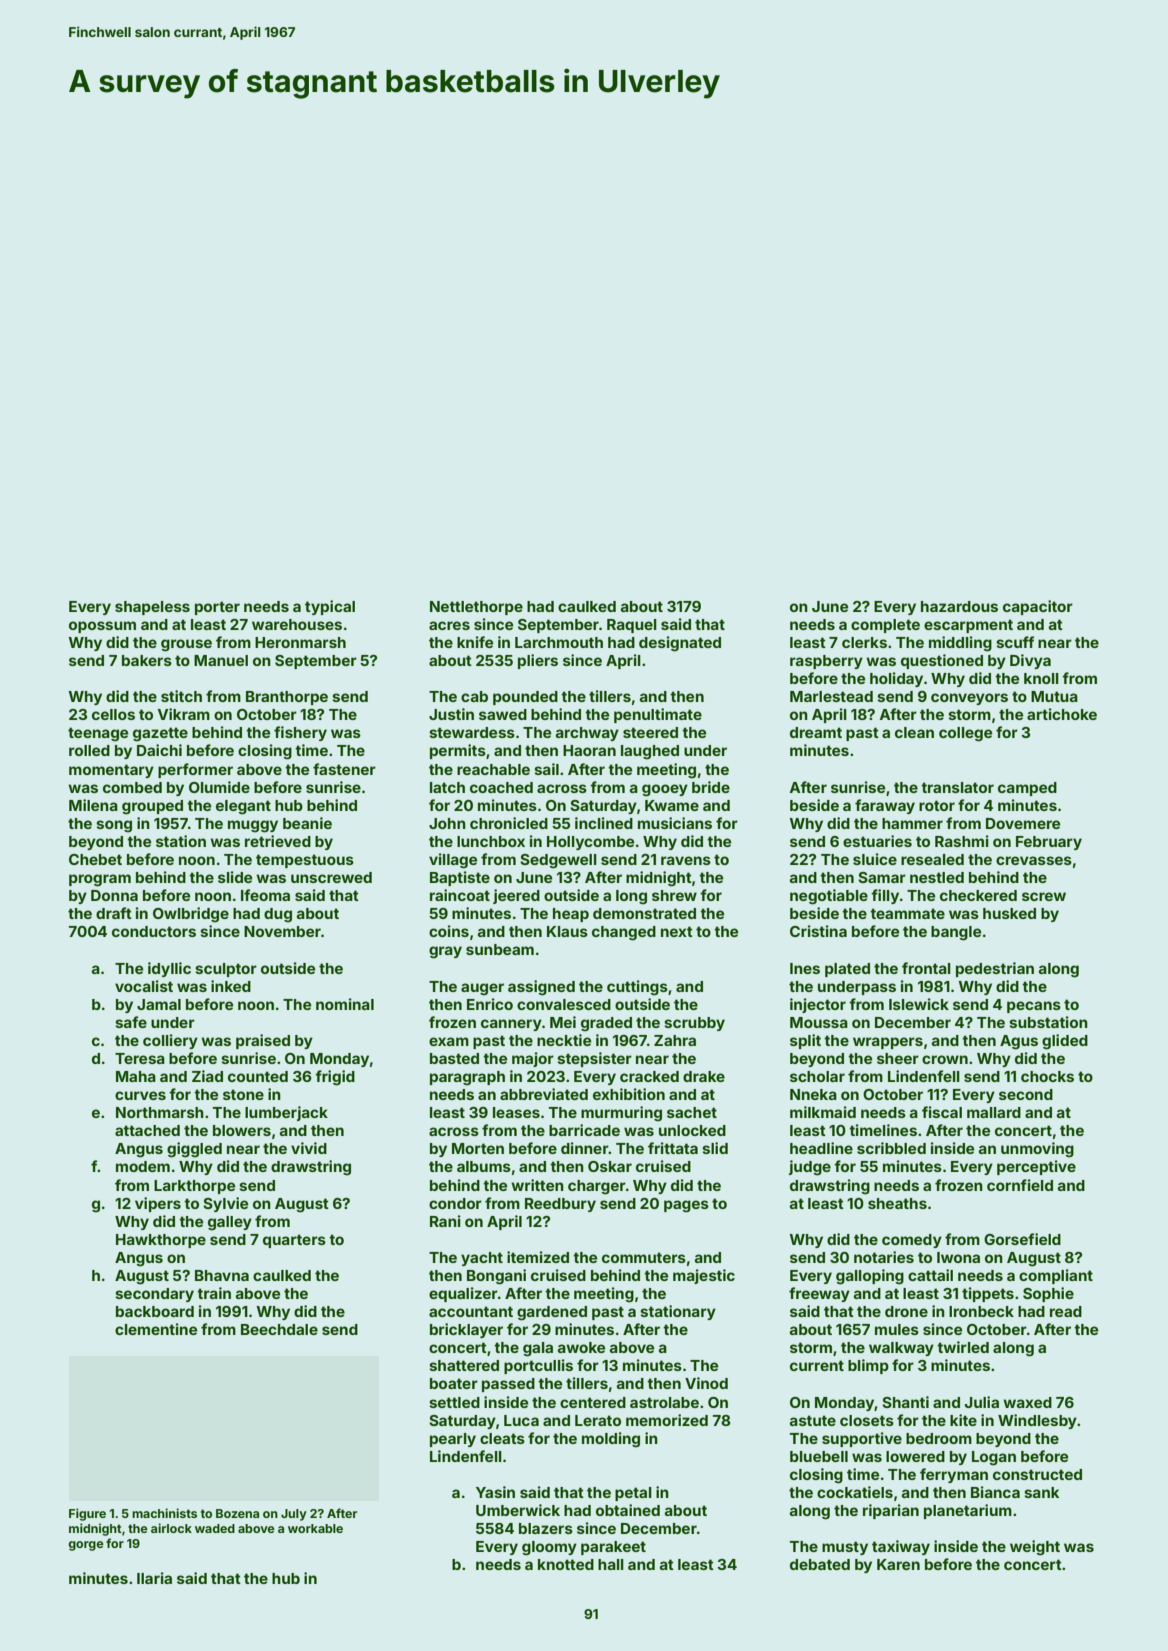  I want to click on mules, so click(897, 1329).
